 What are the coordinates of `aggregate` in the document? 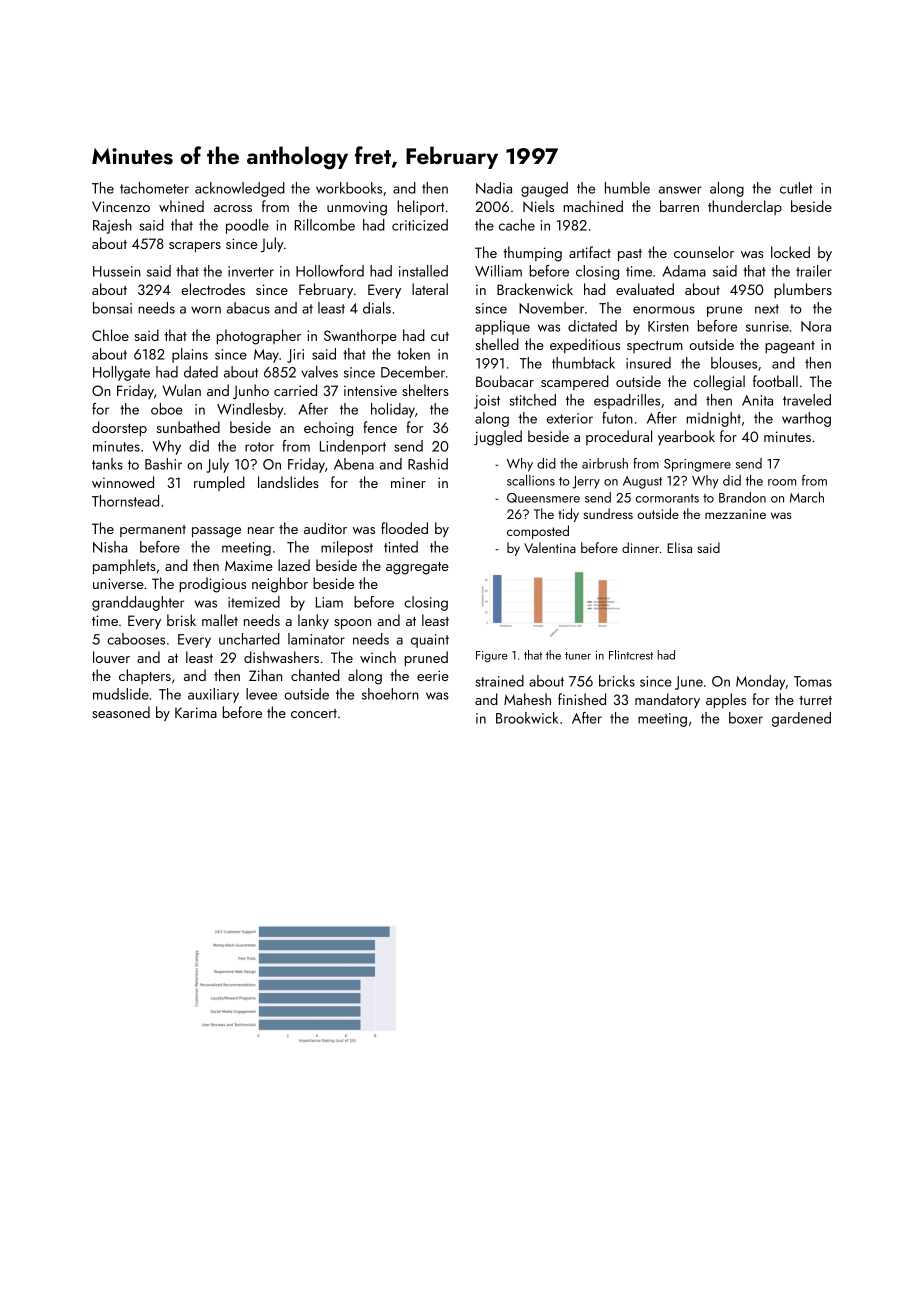 It's located at (417, 568).
